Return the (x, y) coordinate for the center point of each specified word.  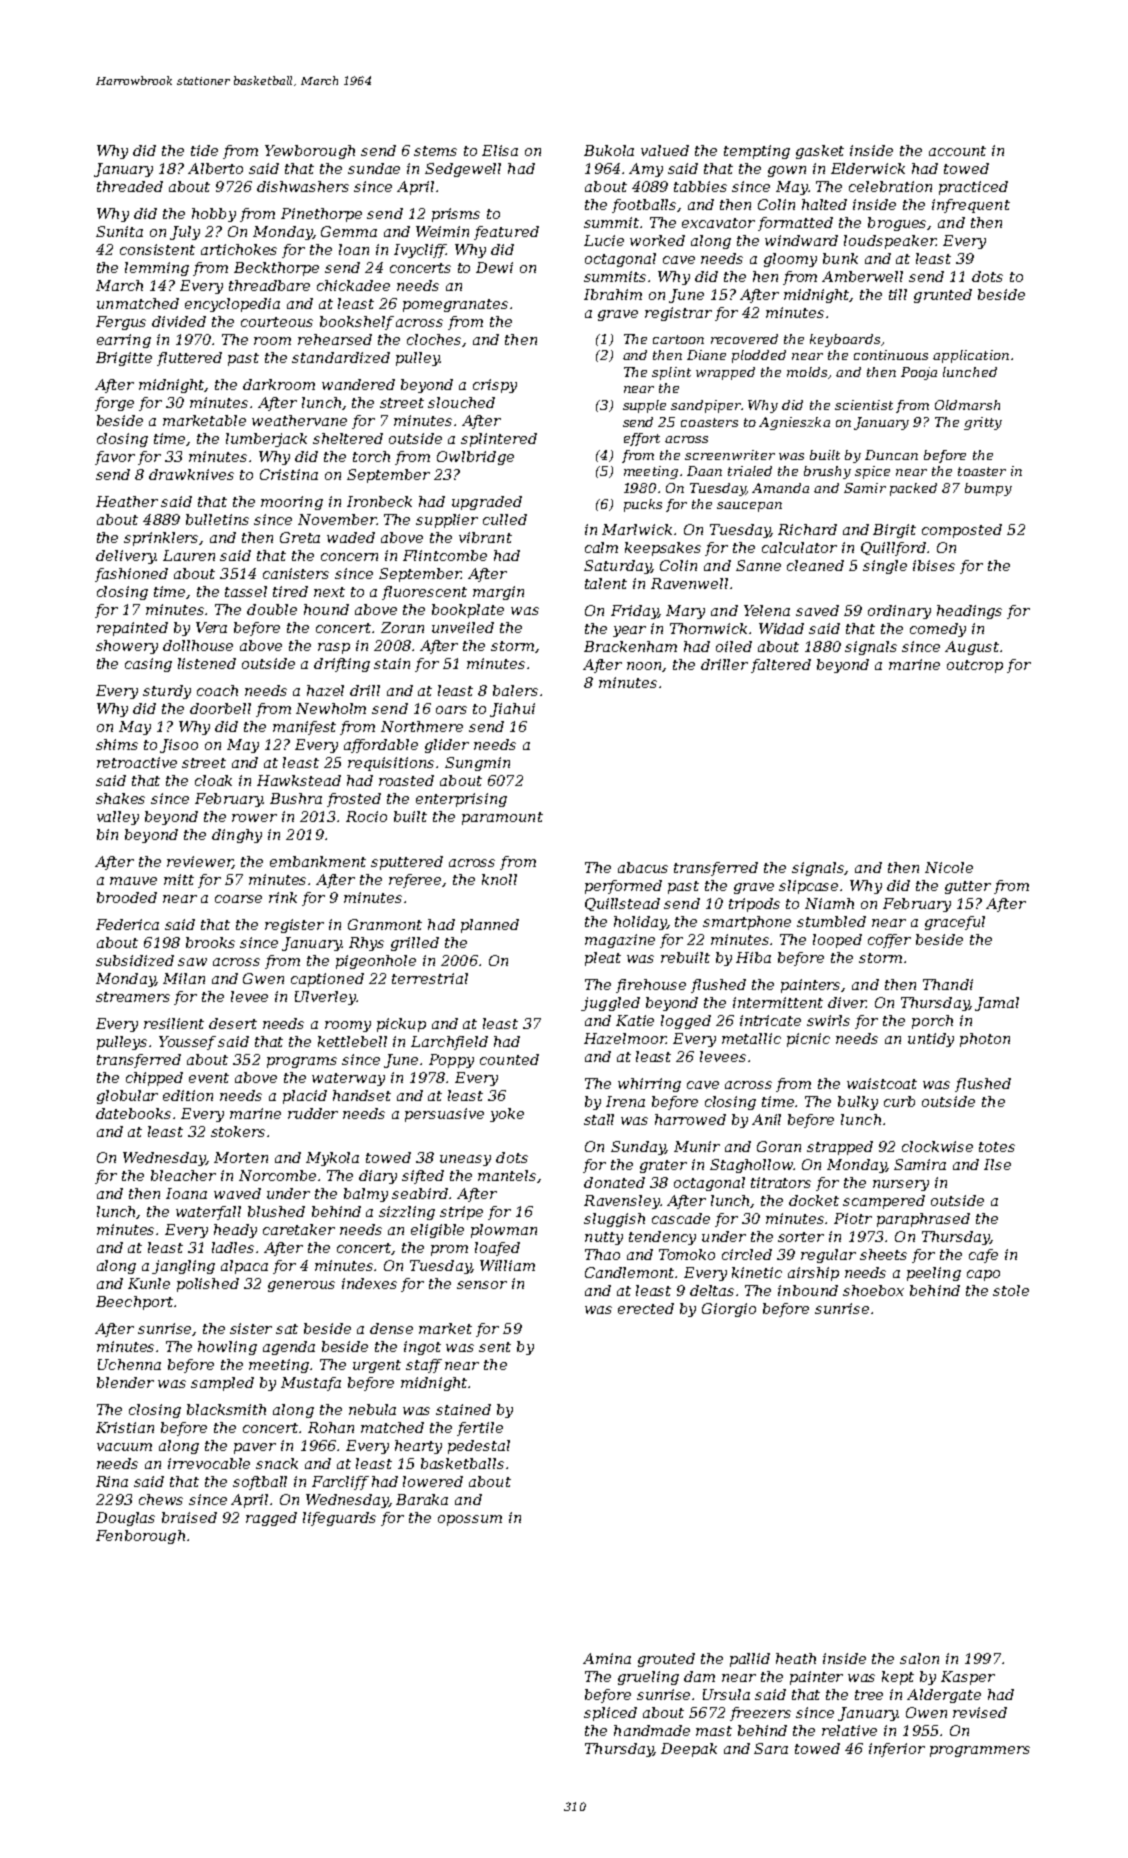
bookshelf (357, 323)
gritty (983, 423)
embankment (318, 861)
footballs (644, 206)
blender (125, 1382)
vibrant (485, 537)
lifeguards (339, 1519)
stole (1011, 1290)
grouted (666, 1660)
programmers (980, 1751)
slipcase (808, 887)
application (971, 356)
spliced (610, 1714)
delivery (126, 557)
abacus (643, 867)
